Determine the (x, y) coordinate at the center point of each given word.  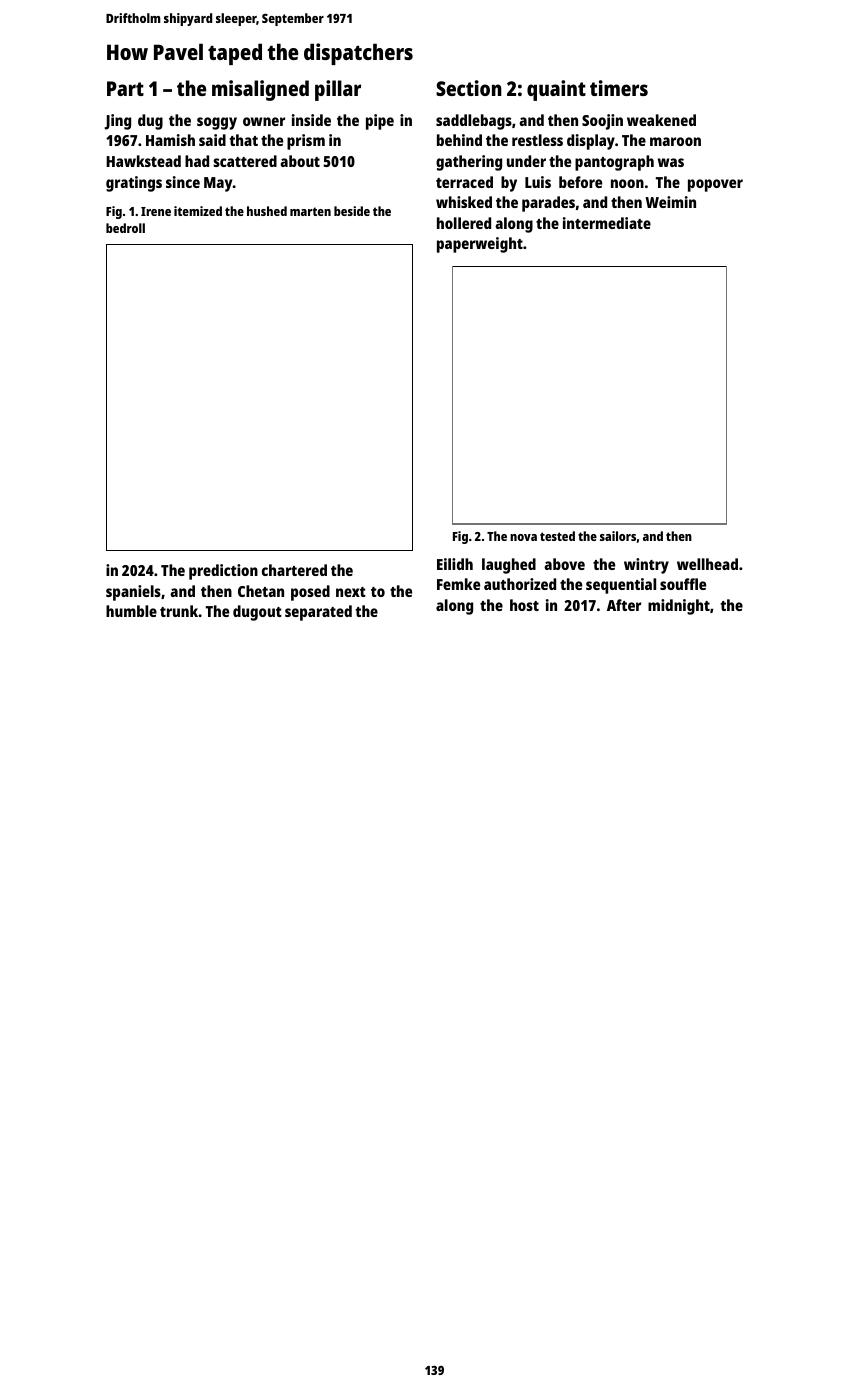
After (624, 605)
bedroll (125, 228)
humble (131, 611)
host (524, 605)
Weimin (670, 202)
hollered (464, 223)
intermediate (607, 223)
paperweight (480, 245)
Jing (117, 122)
